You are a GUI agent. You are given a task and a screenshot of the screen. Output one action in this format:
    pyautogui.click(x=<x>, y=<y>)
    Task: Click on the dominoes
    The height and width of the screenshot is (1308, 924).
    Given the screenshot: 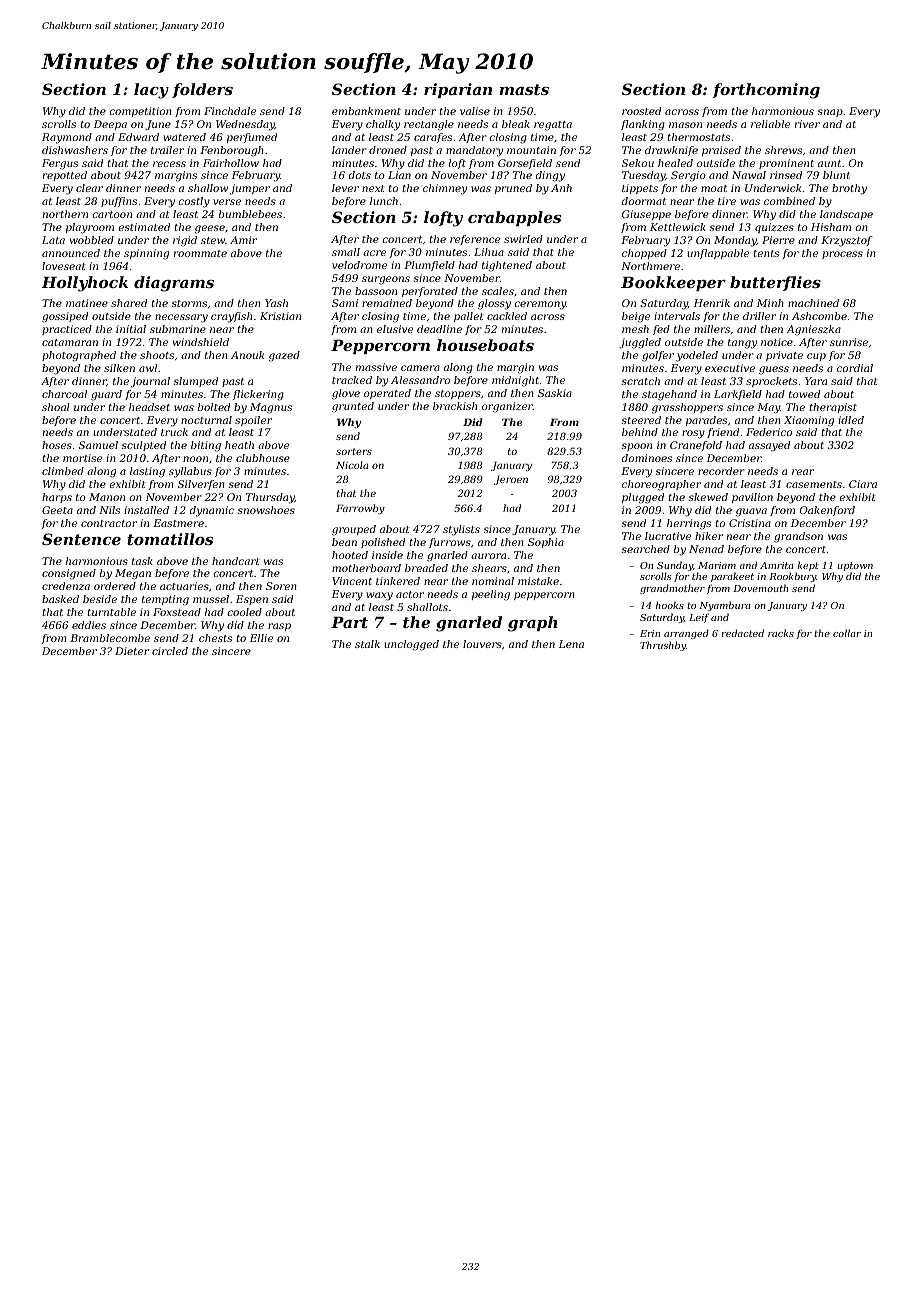 What is the action you would take?
    pyautogui.click(x=647, y=458)
